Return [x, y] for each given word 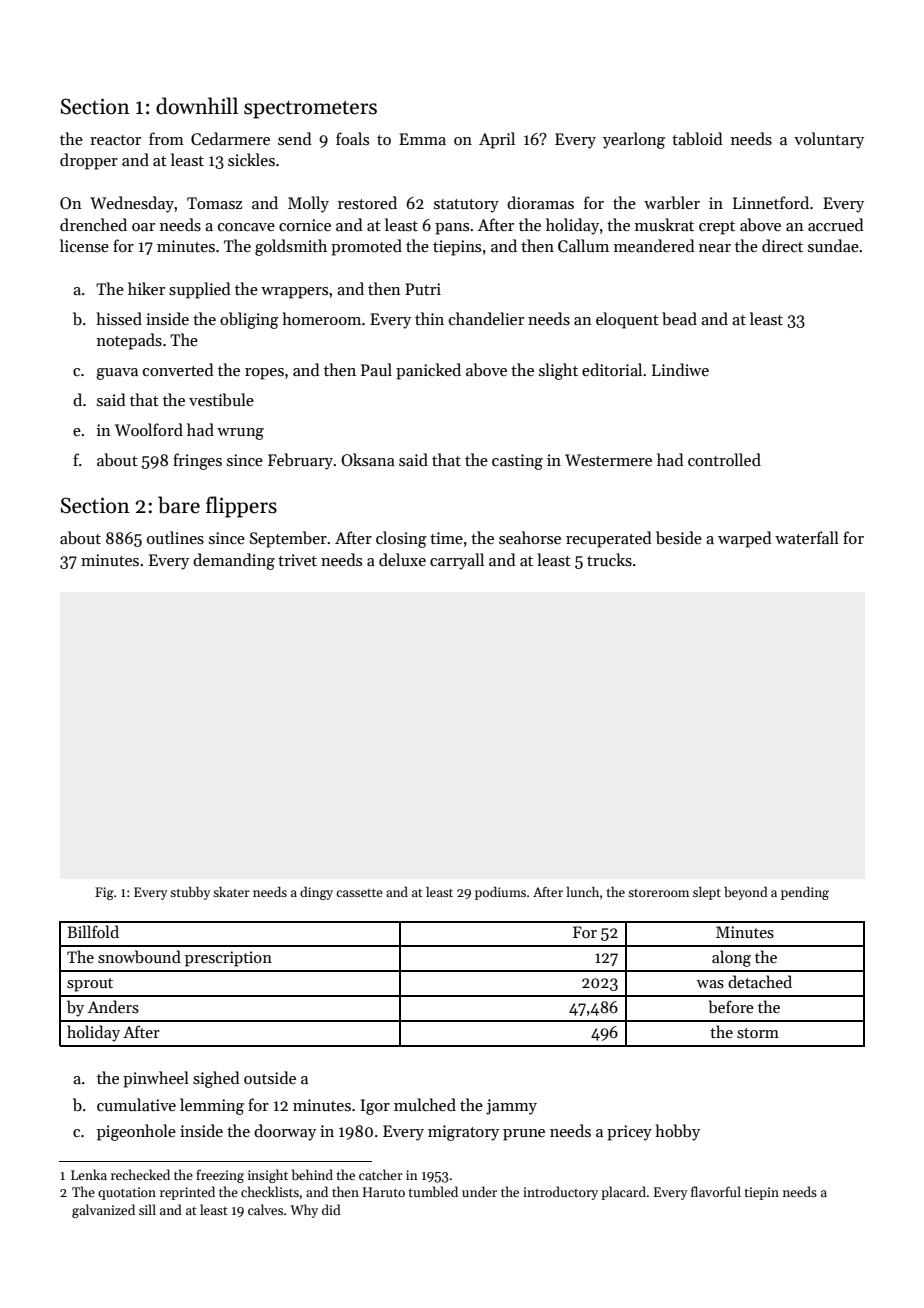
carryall [457, 561]
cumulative [136, 1104]
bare [179, 505]
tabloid [697, 138]
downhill [197, 106]
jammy [511, 1107]
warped [745, 539]
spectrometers [310, 109]
